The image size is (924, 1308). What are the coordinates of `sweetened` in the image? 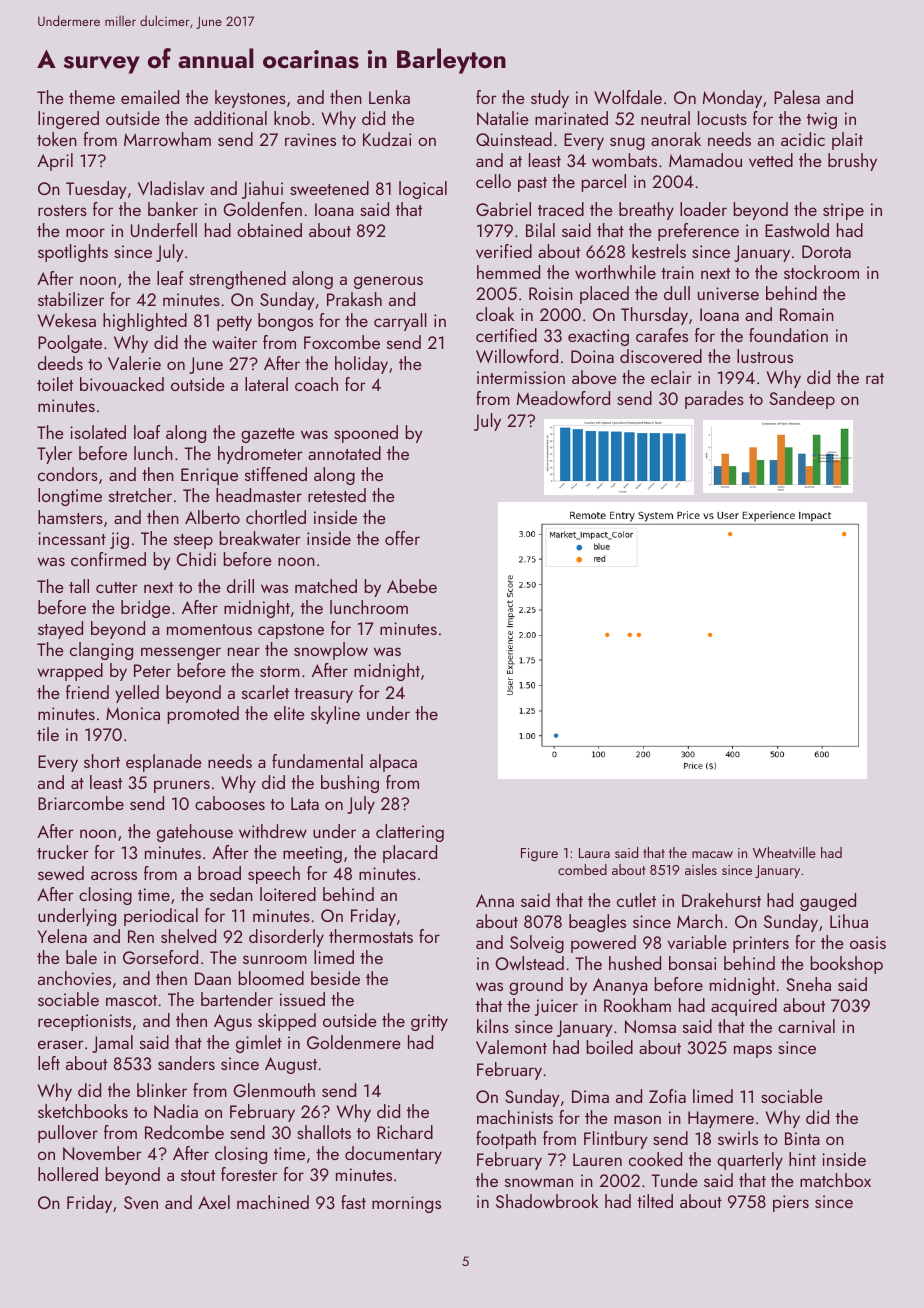 It's located at (329, 188).
